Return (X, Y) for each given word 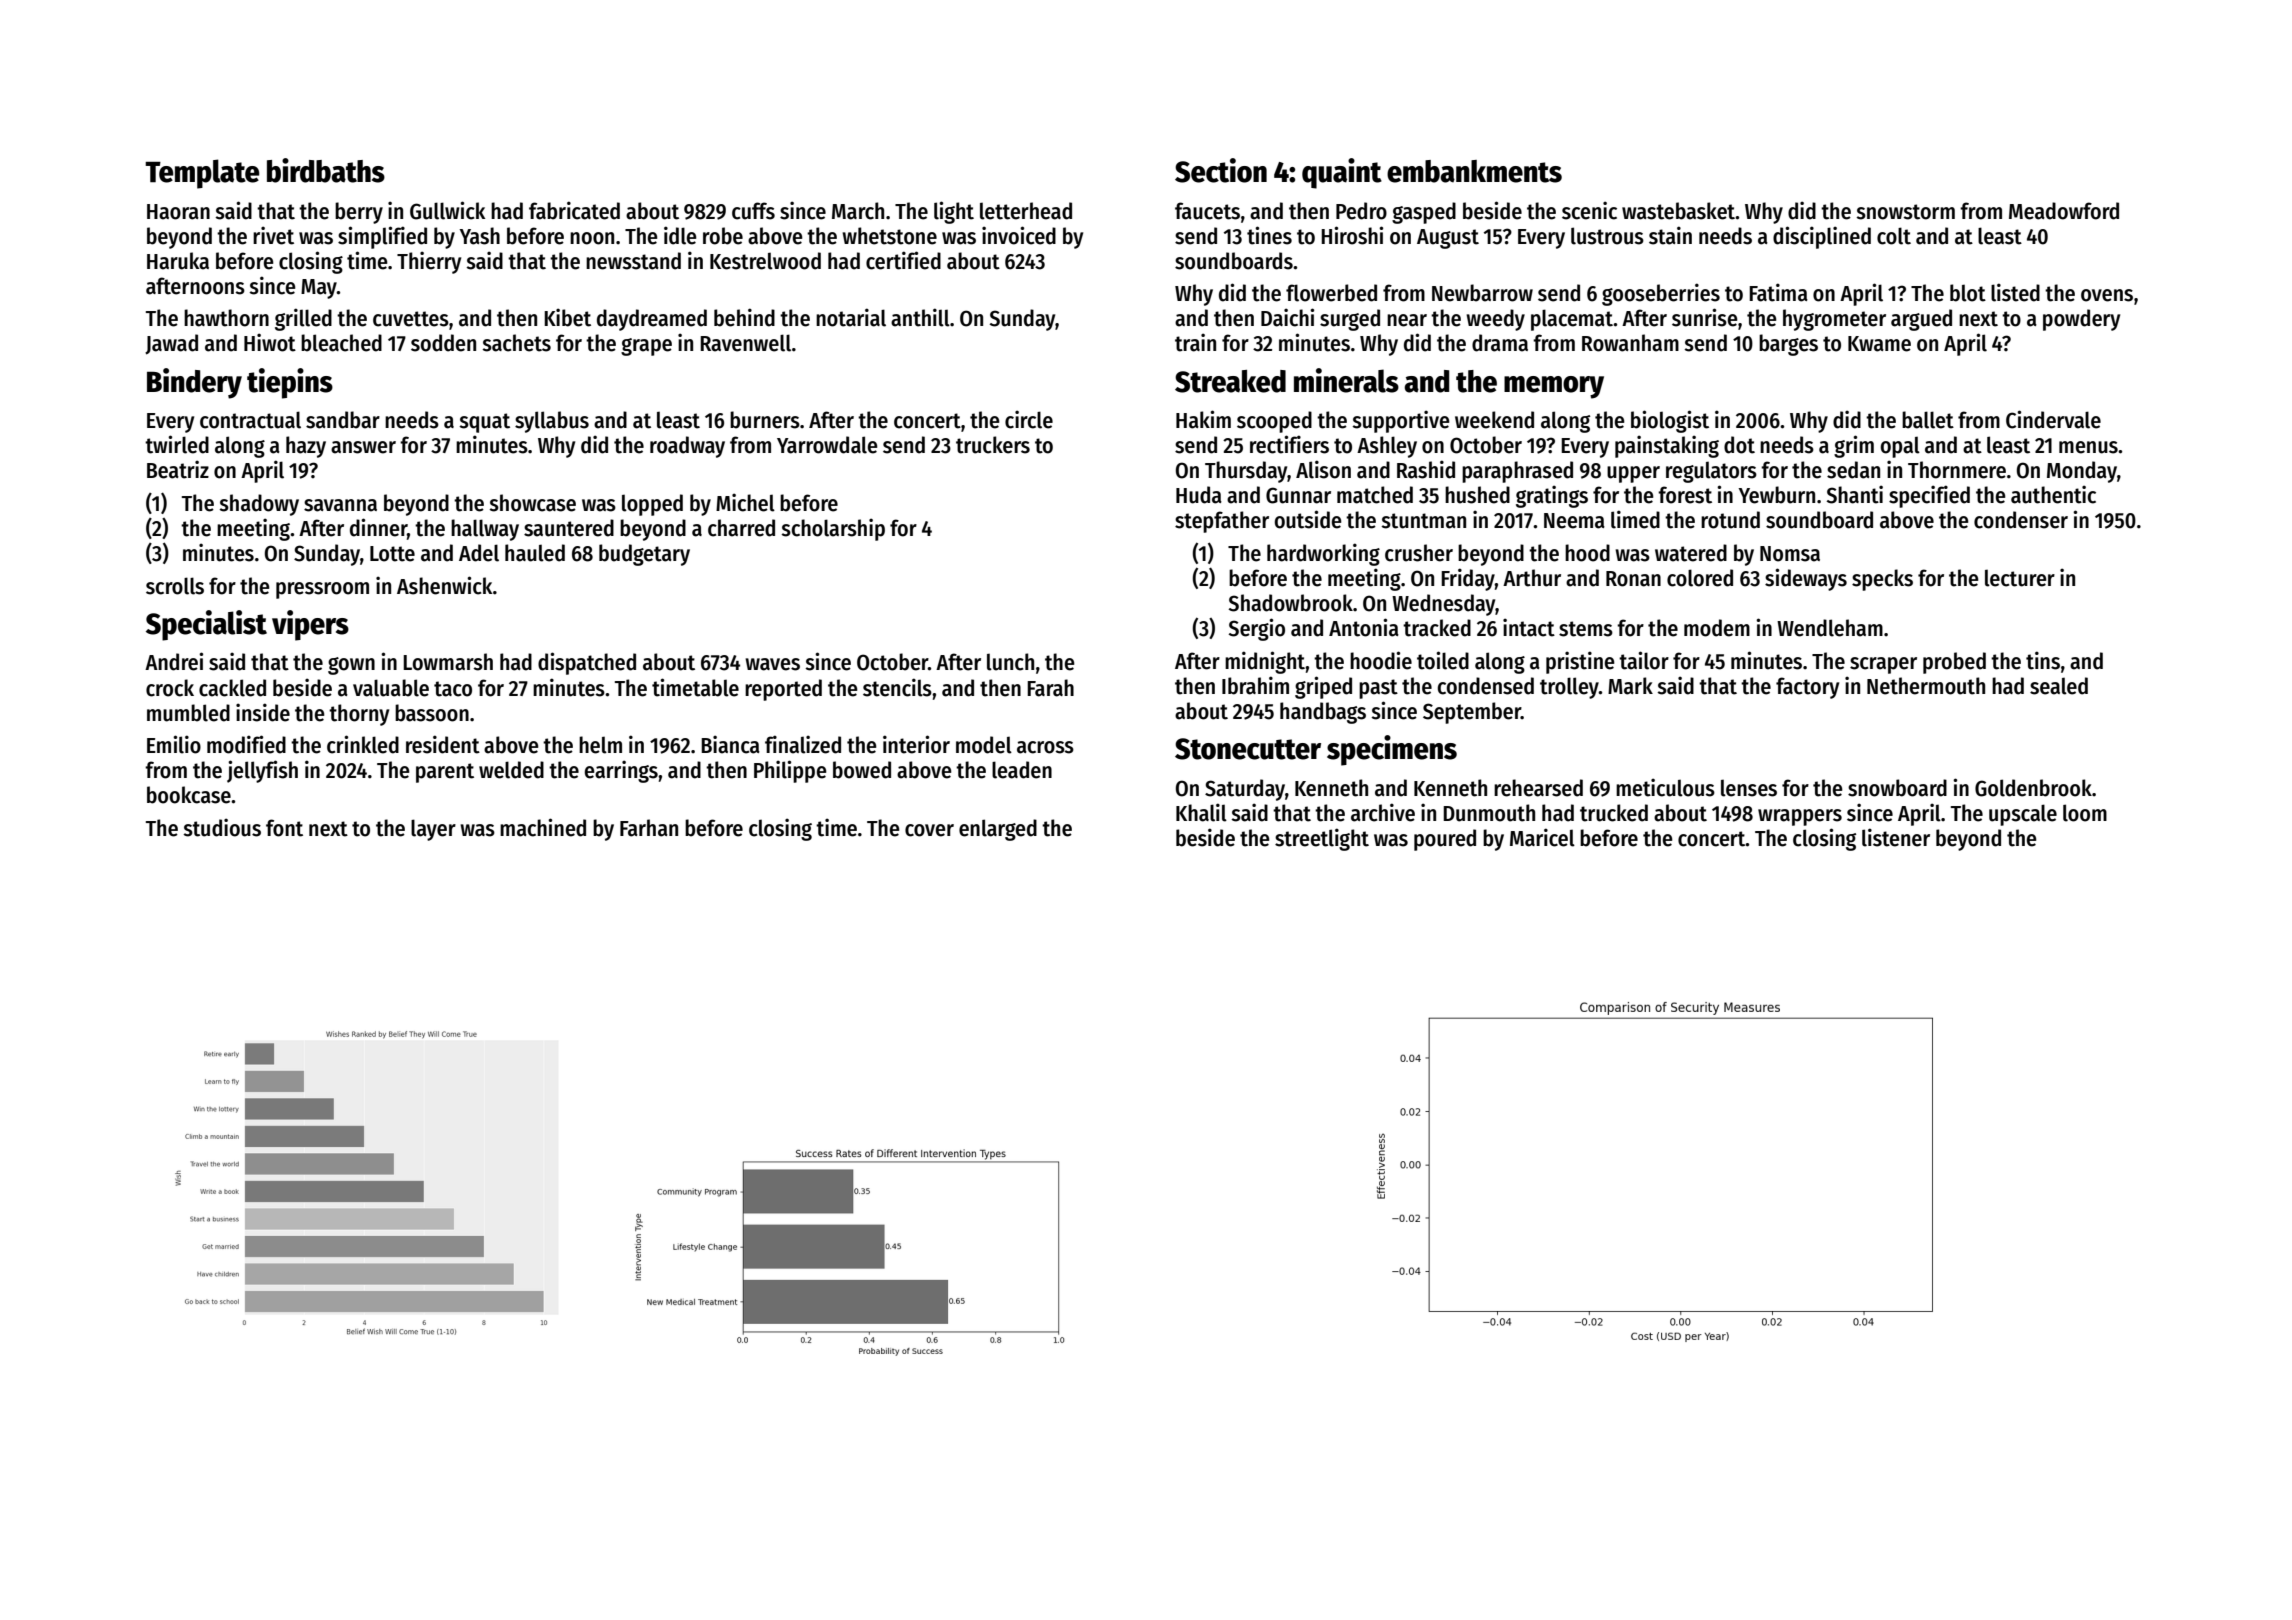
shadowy (259, 505)
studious (222, 827)
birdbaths (326, 170)
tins (2043, 660)
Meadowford (2064, 211)
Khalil (1201, 812)
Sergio (1256, 629)
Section (1221, 170)
